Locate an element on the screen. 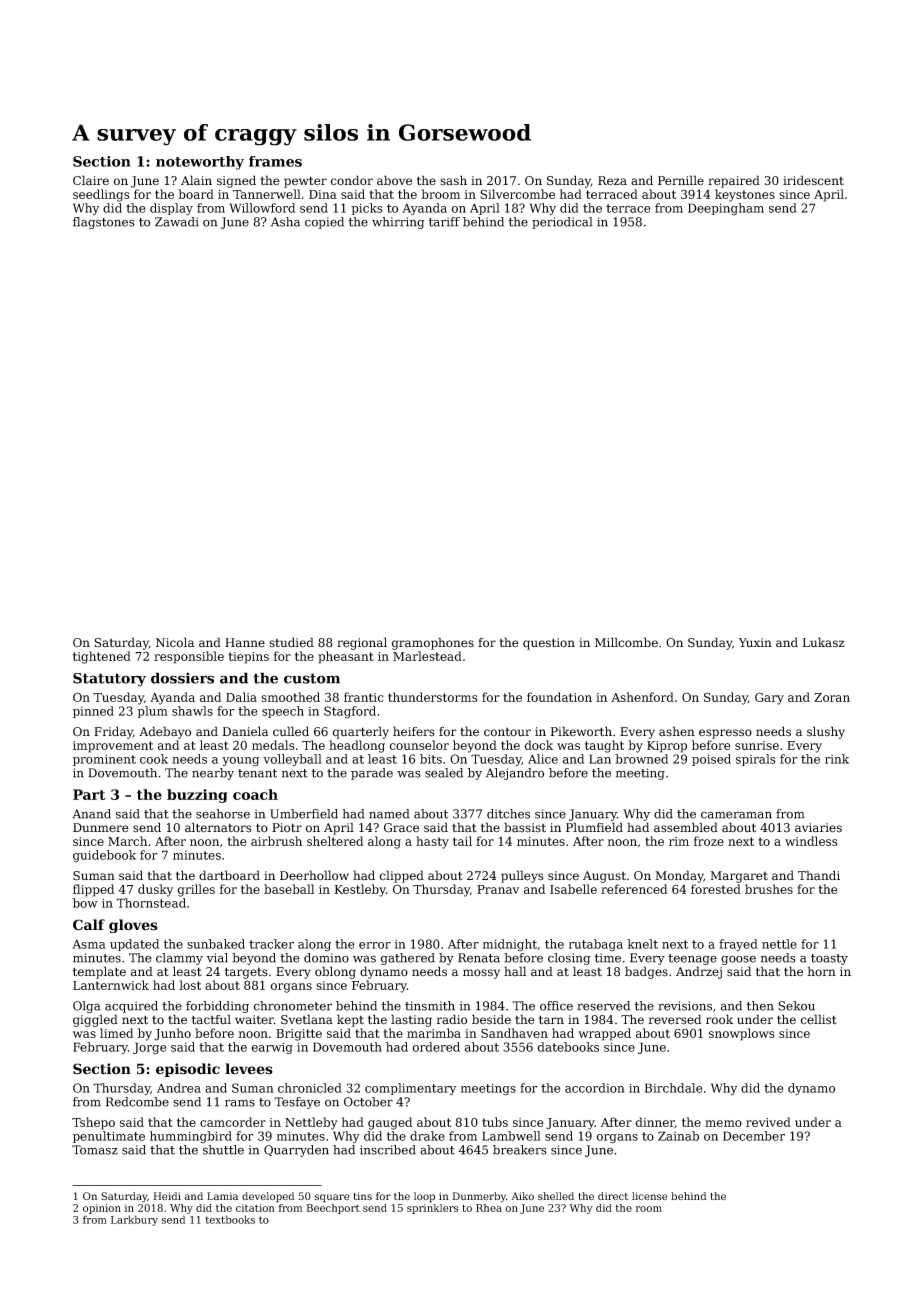 The width and height of the screenshot is (924, 1308). Aiko is located at coordinates (522, 1196).
